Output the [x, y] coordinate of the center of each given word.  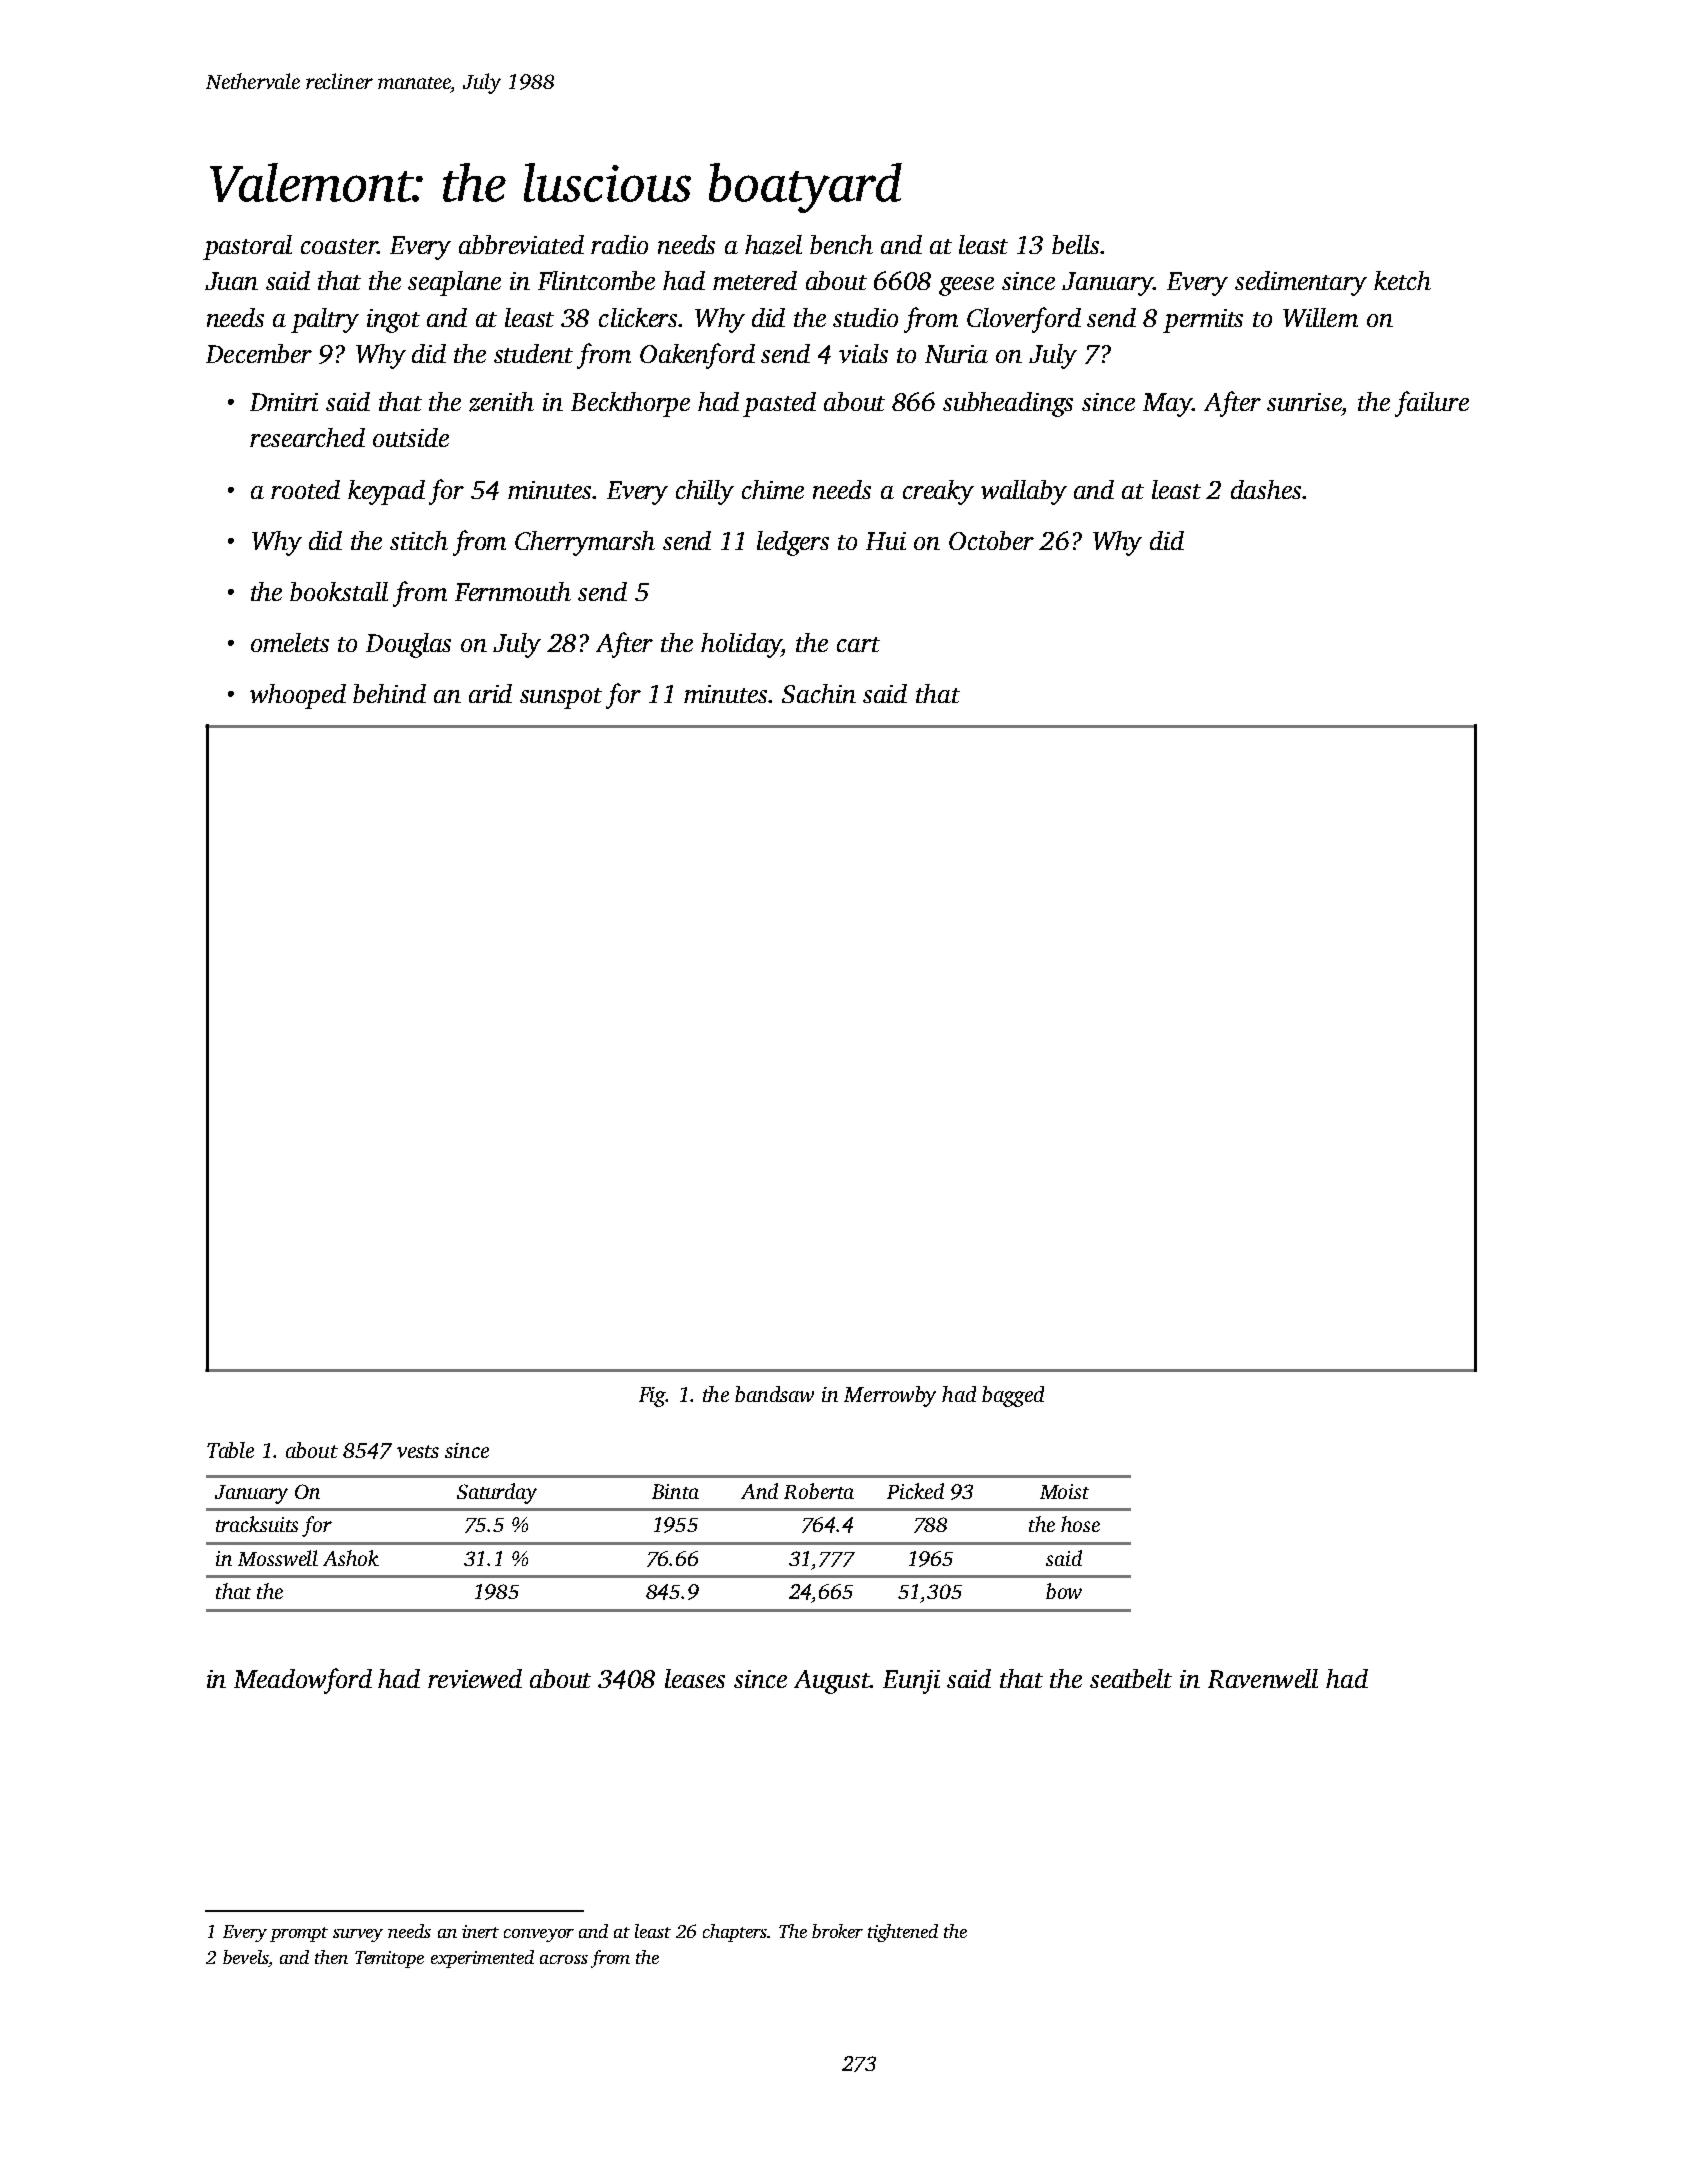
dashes [1266, 489]
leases [695, 1678]
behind [389, 693]
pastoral [247, 247]
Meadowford [303, 1681]
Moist [1064, 1491]
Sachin [819, 693]
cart [858, 644]
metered [755, 280]
